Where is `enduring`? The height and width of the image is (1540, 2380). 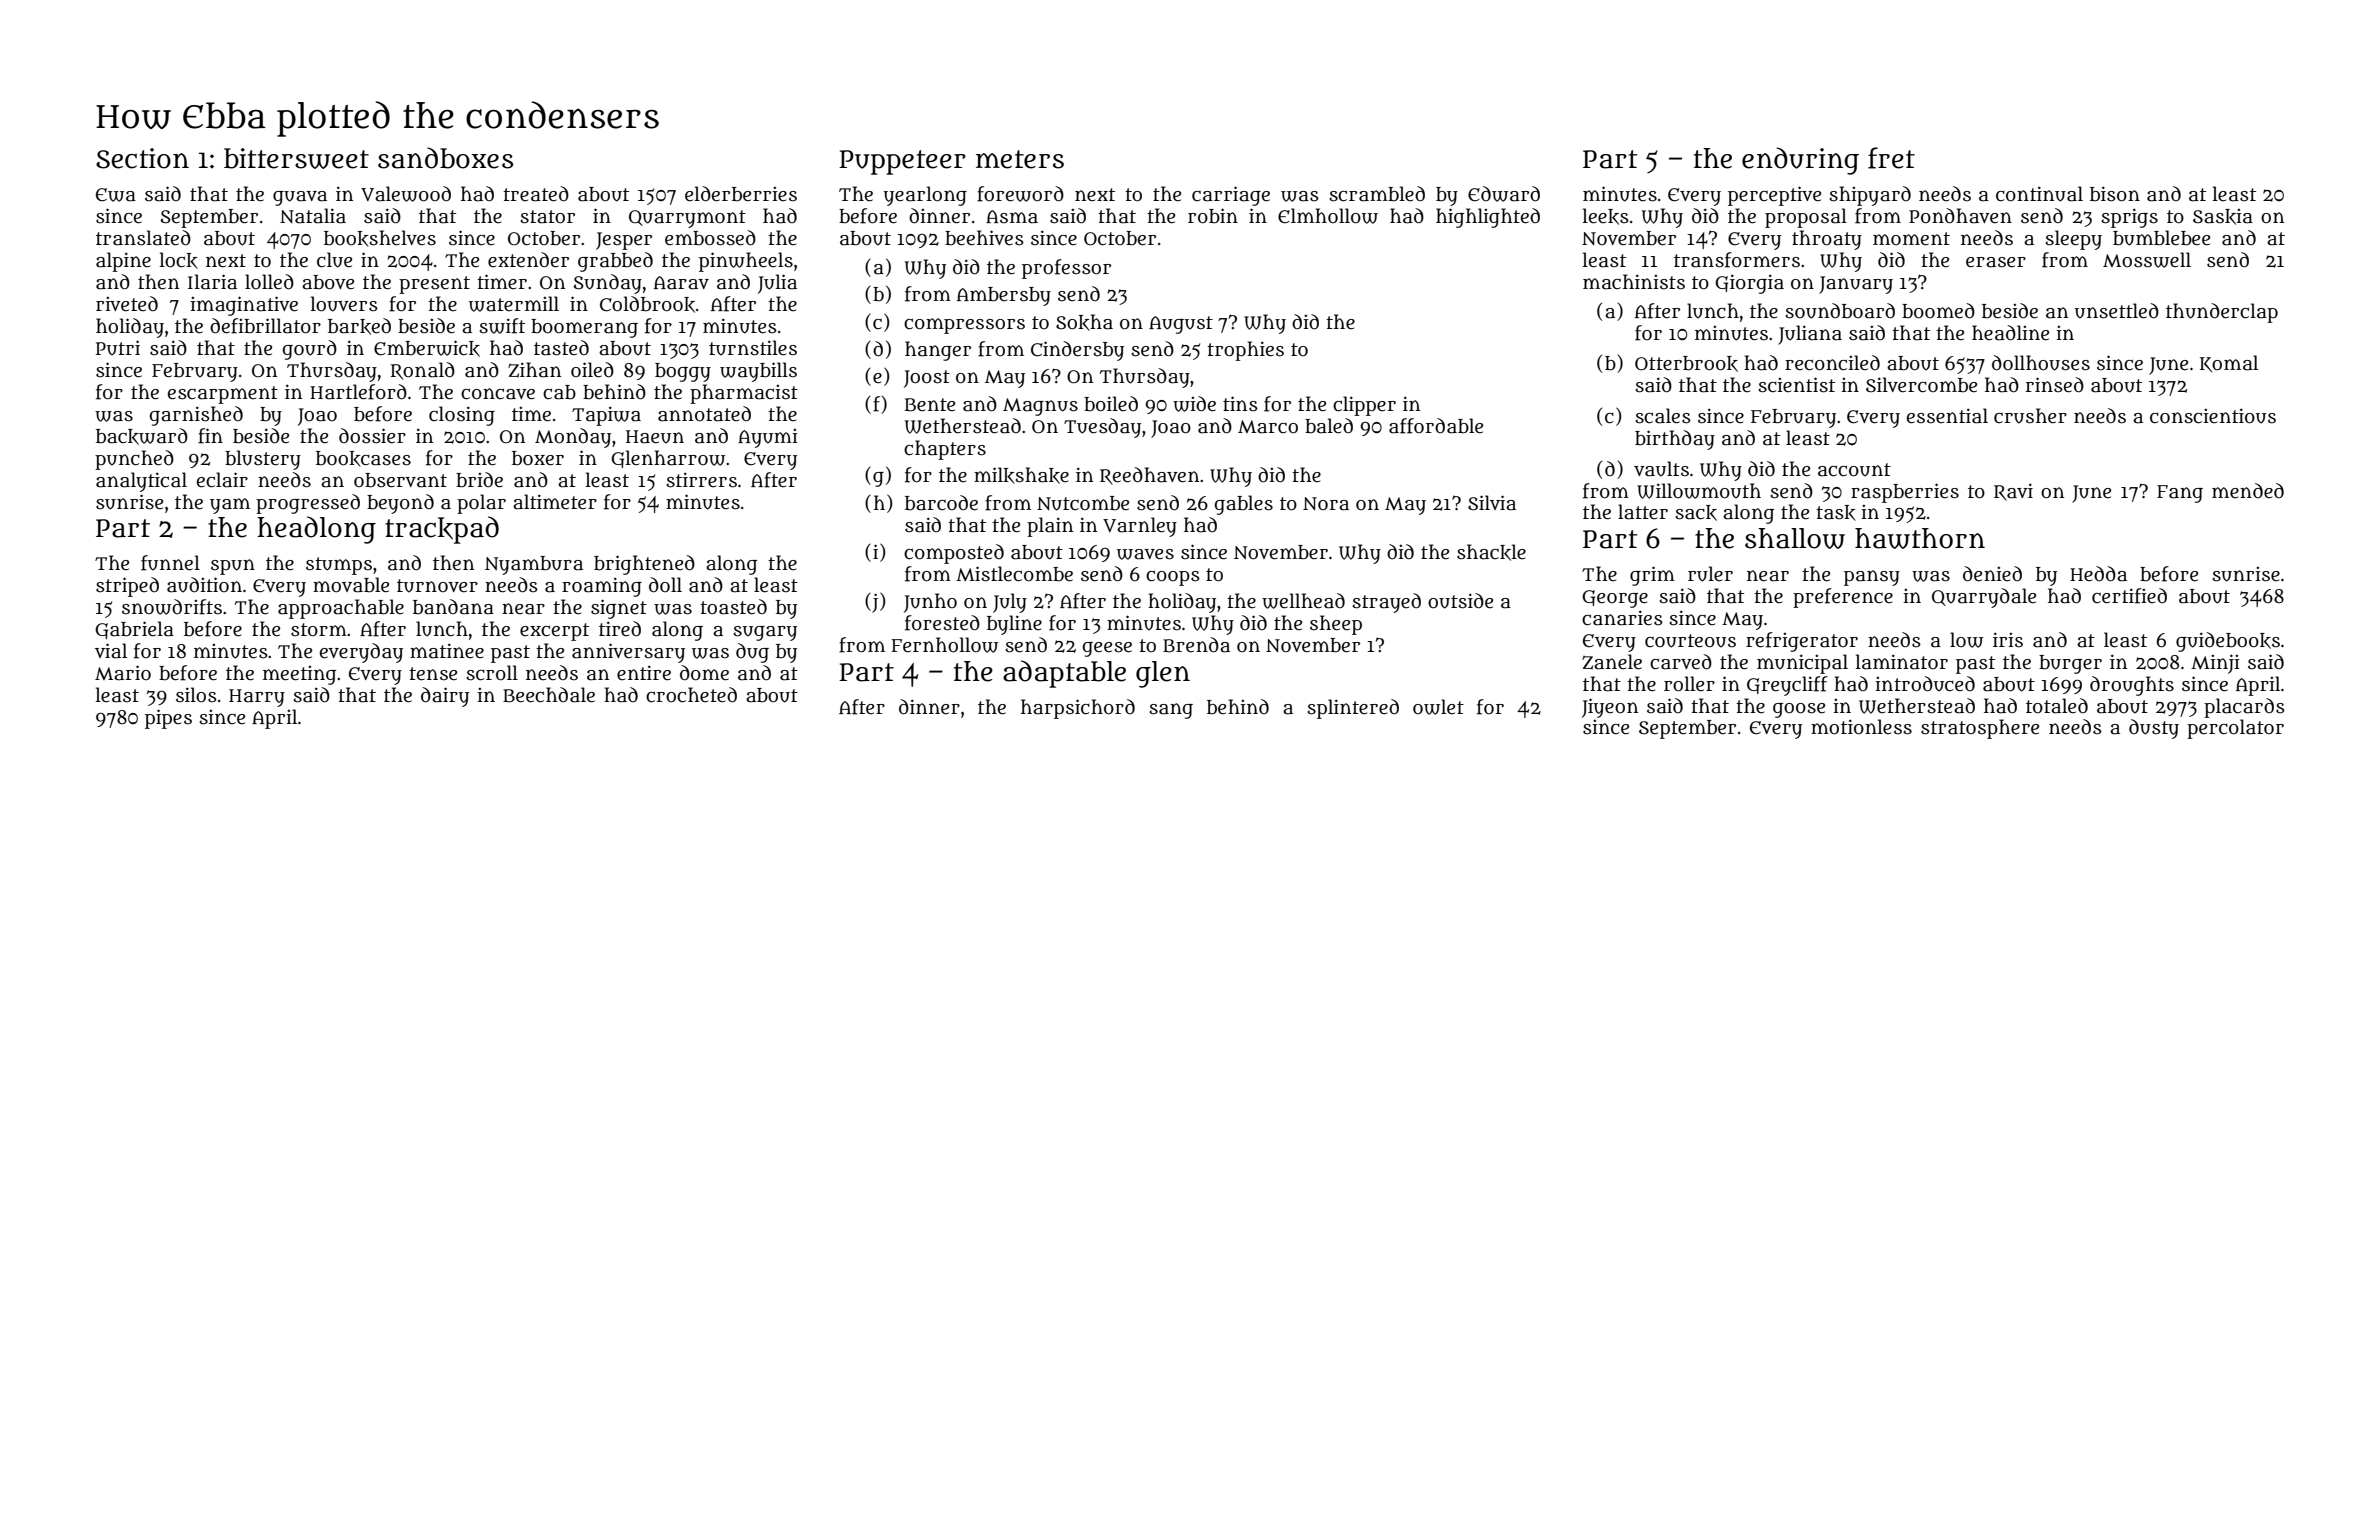 enduring is located at coordinates (1800, 161).
